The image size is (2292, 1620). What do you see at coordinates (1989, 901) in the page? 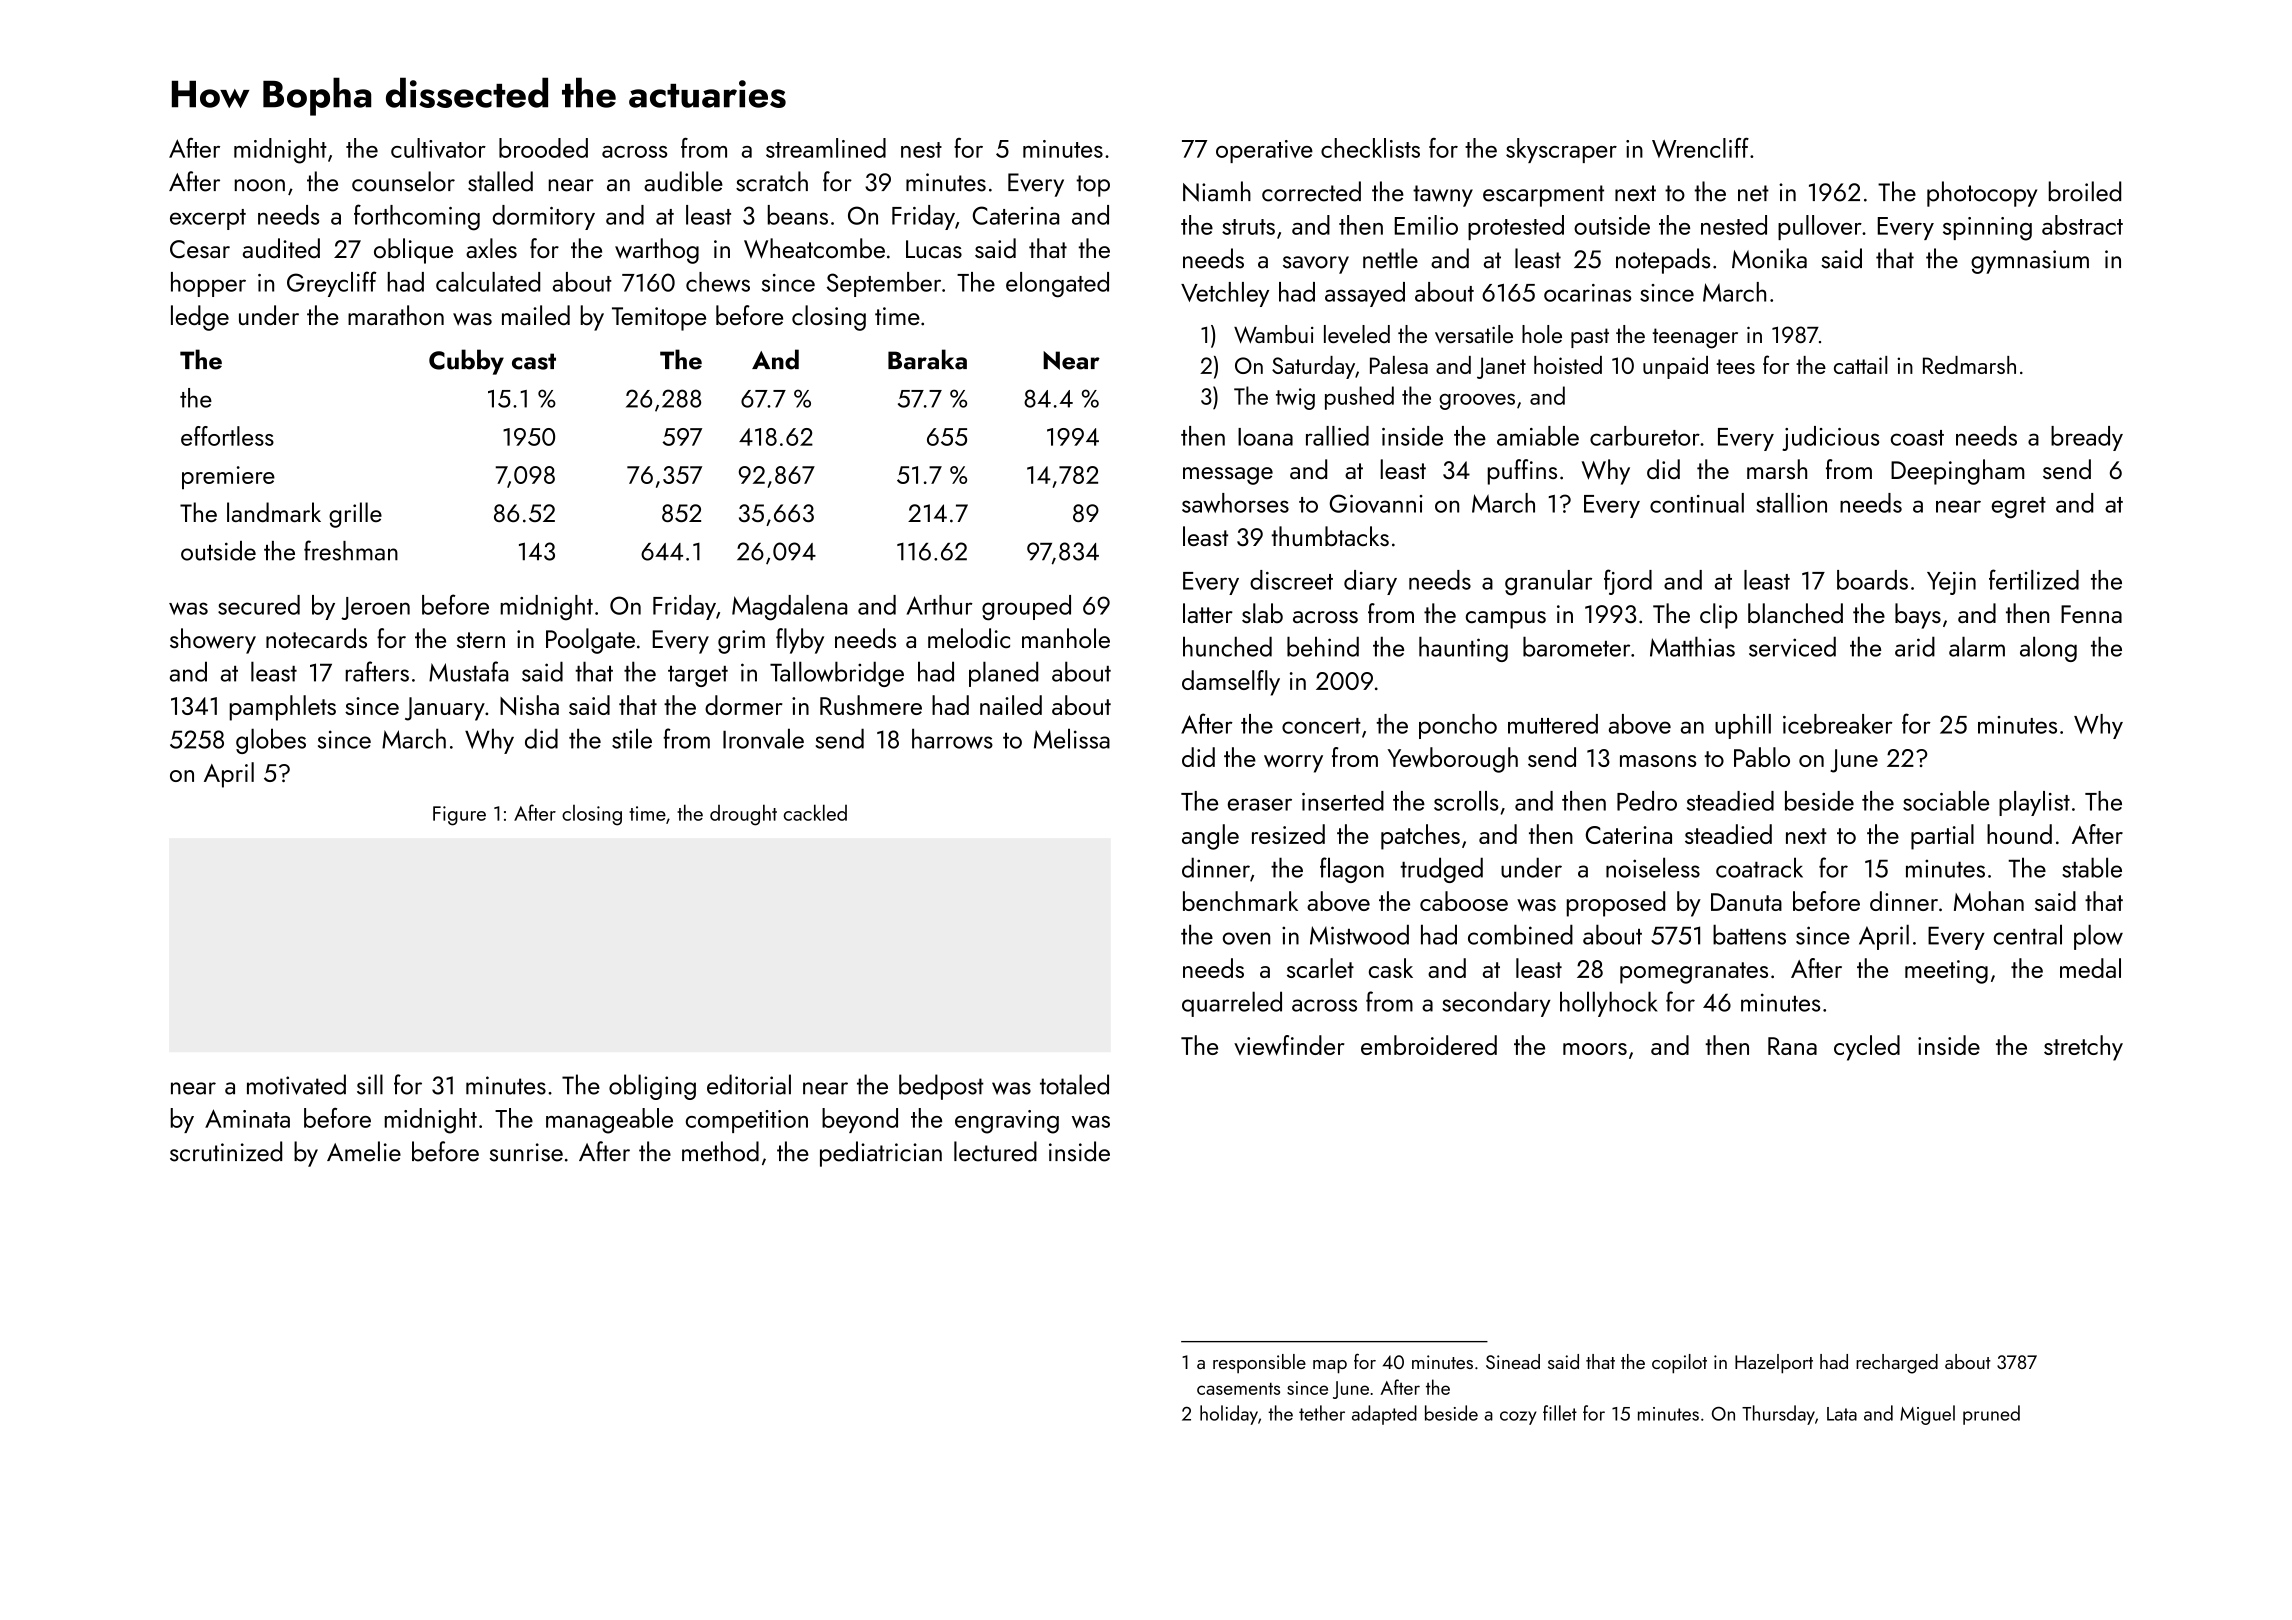
I see `Mohan` at bounding box center [1989, 901].
